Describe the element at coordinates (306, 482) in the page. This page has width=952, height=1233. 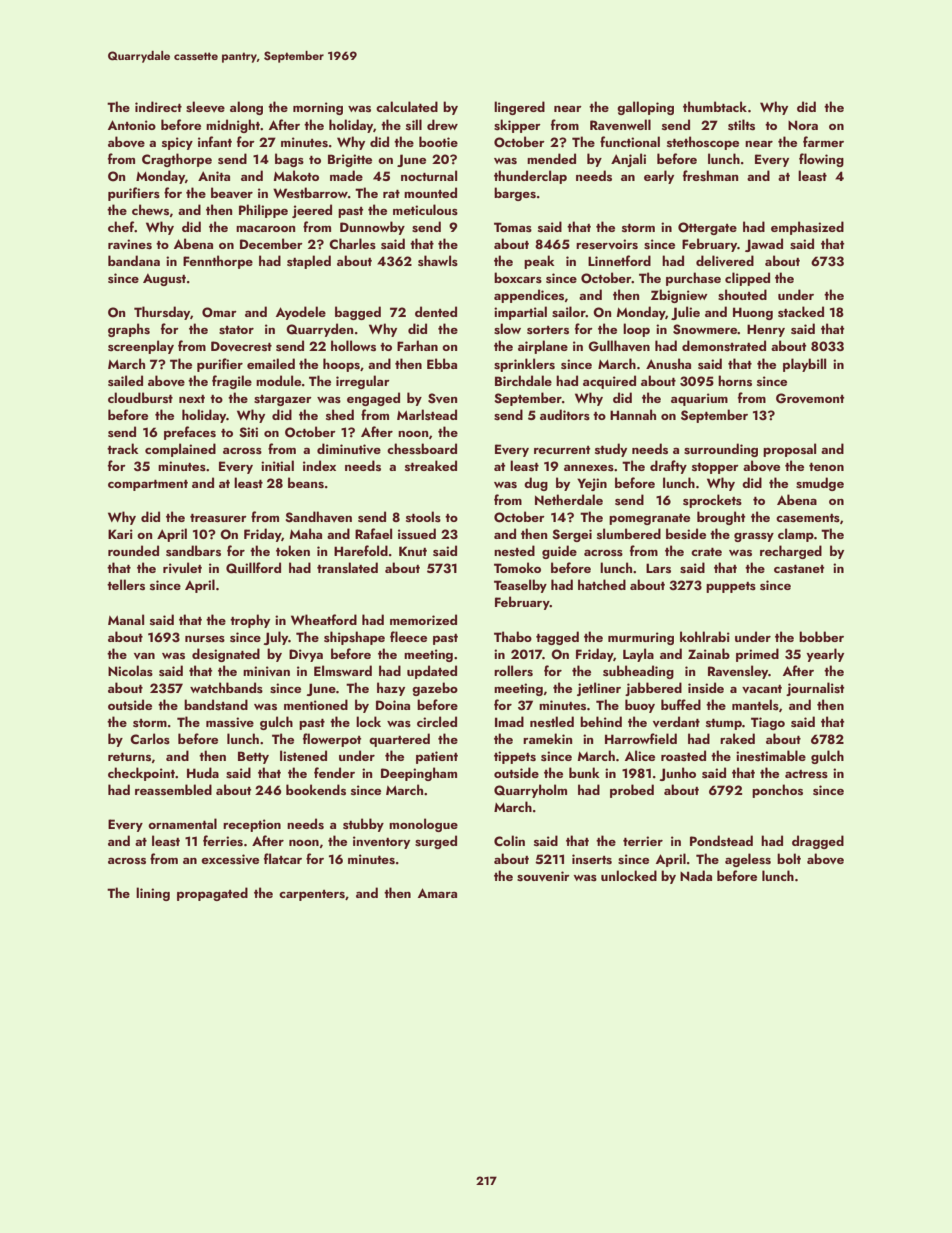
I see `beans` at that location.
